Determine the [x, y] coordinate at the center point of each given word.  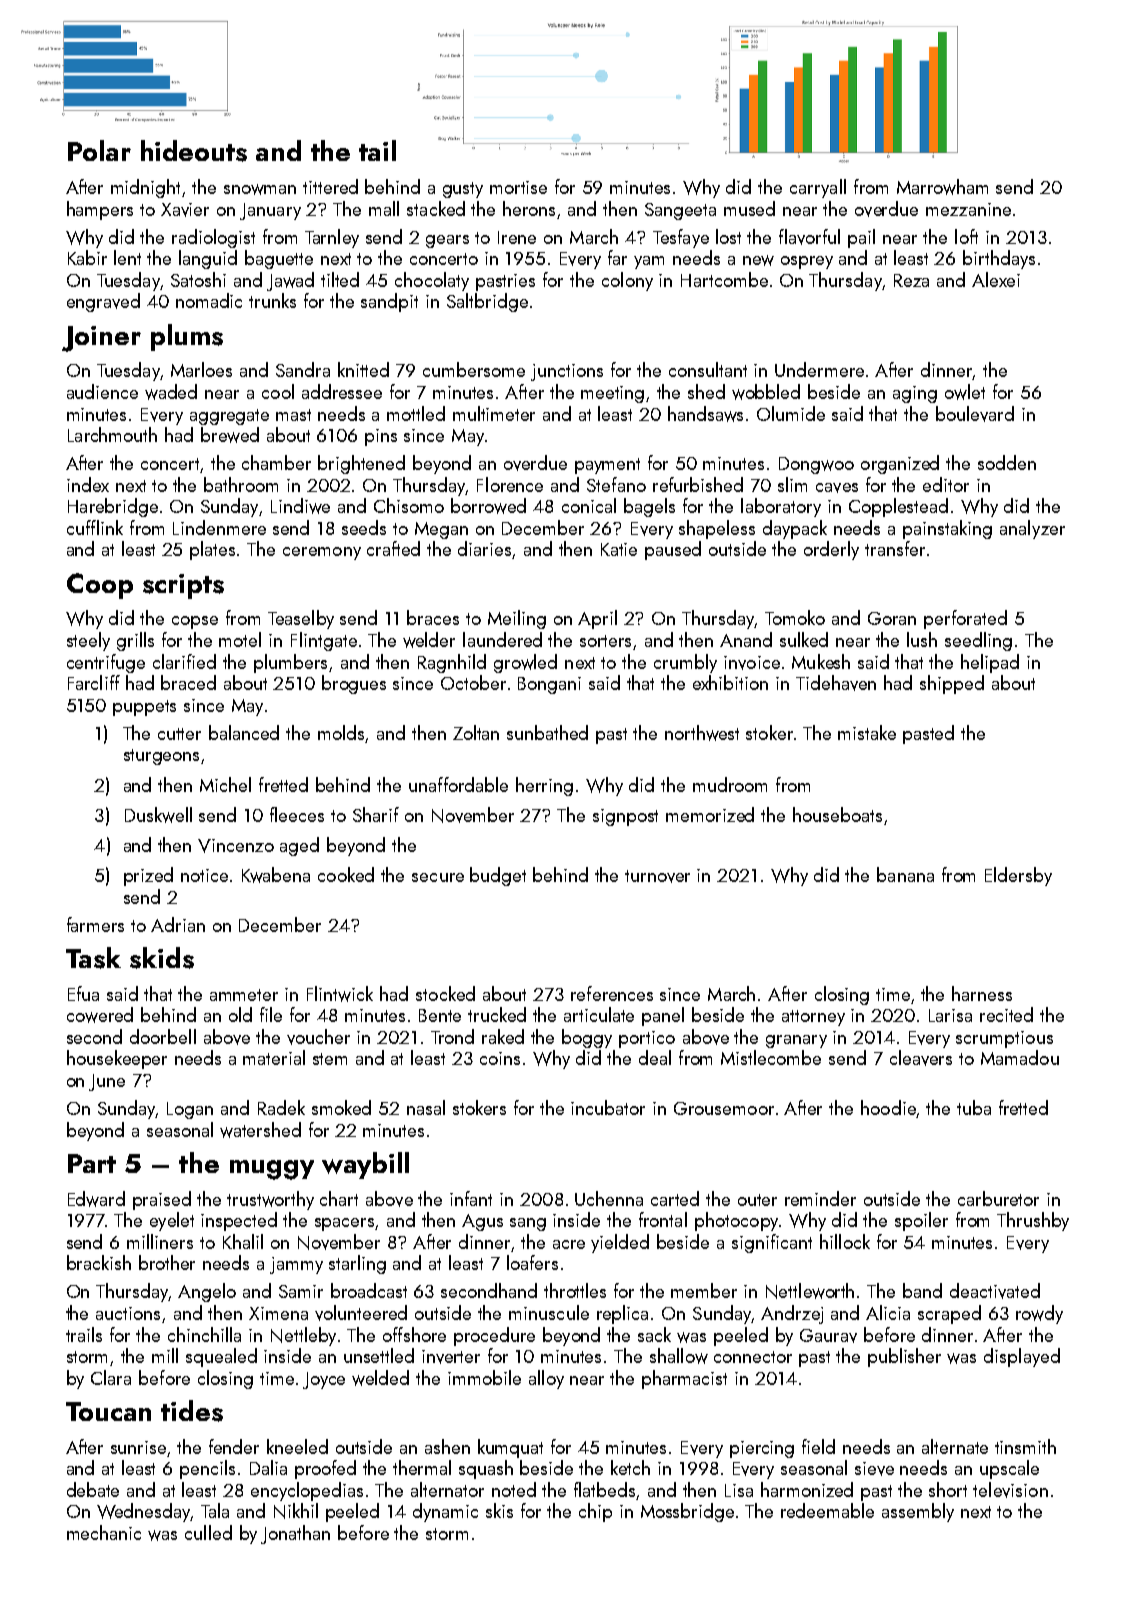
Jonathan [295, 1534]
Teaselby [301, 619]
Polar [99, 150]
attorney [813, 1018]
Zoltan [476, 732]
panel [663, 1016]
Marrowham [942, 187]
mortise [518, 187]
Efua [83, 993]
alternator [447, 1489]
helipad [990, 663]
